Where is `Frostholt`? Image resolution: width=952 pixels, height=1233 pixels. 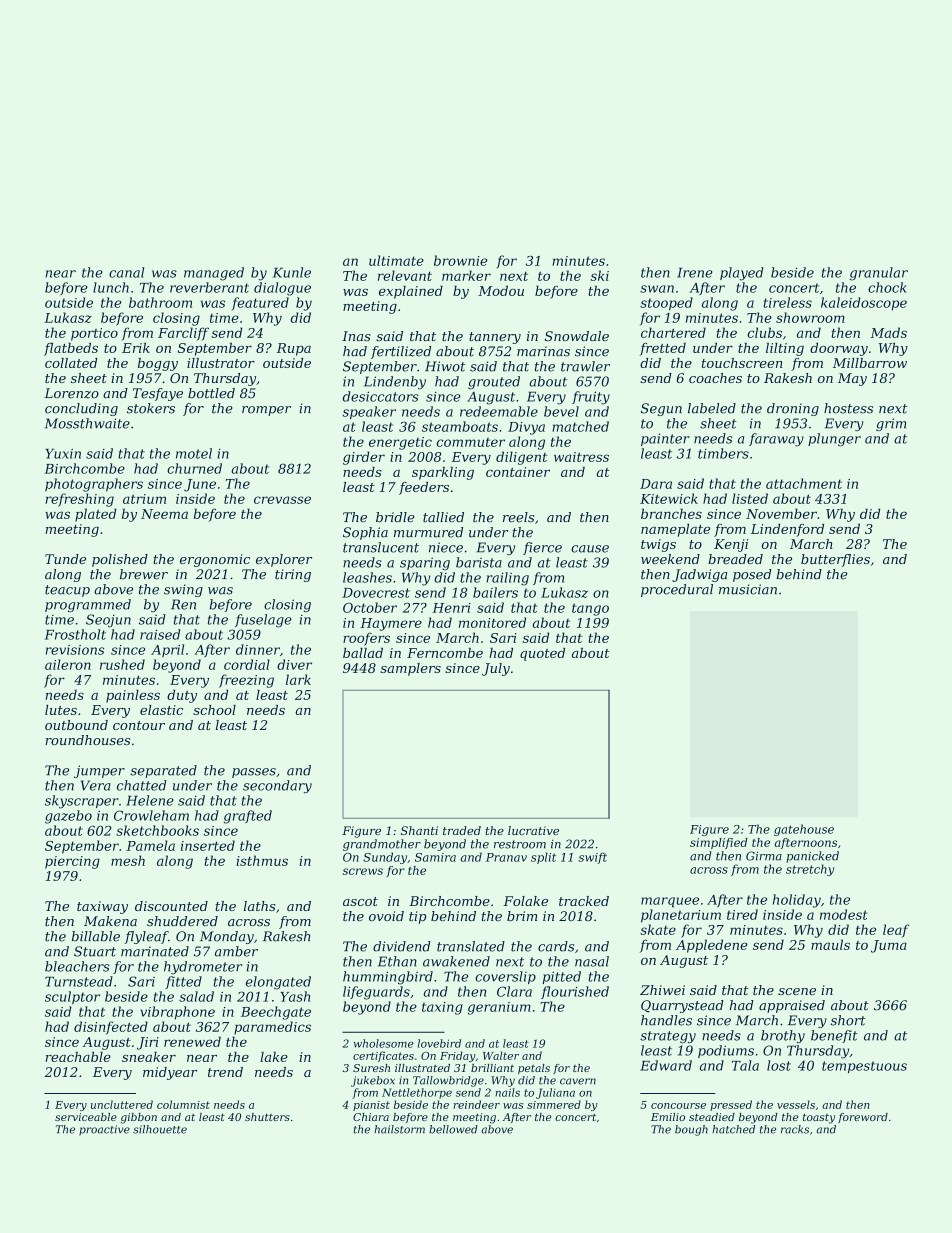 Frostholt is located at coordinates (75, 634).
